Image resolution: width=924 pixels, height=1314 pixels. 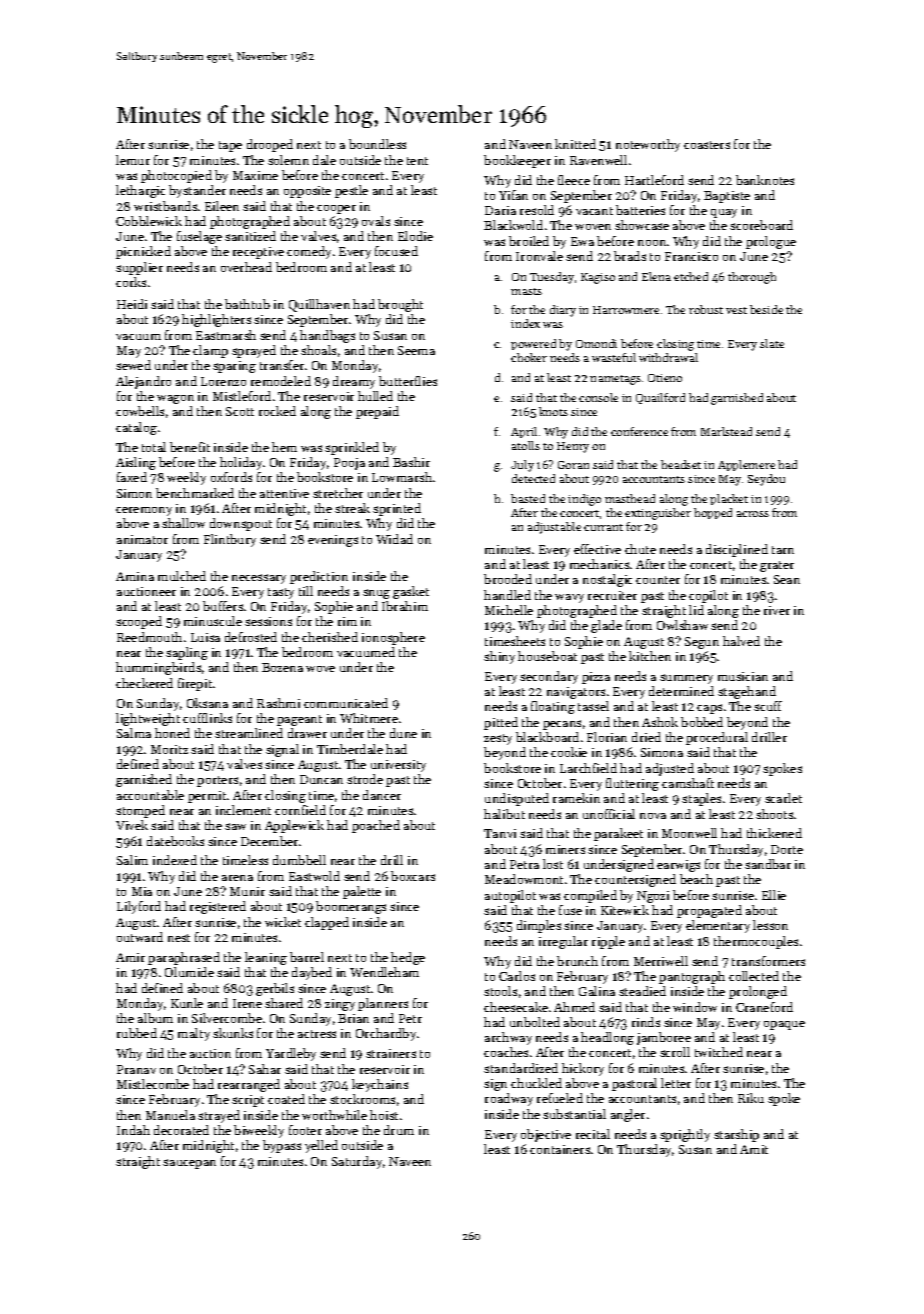 I want to click on coasters, so click(x=707, y=145).
